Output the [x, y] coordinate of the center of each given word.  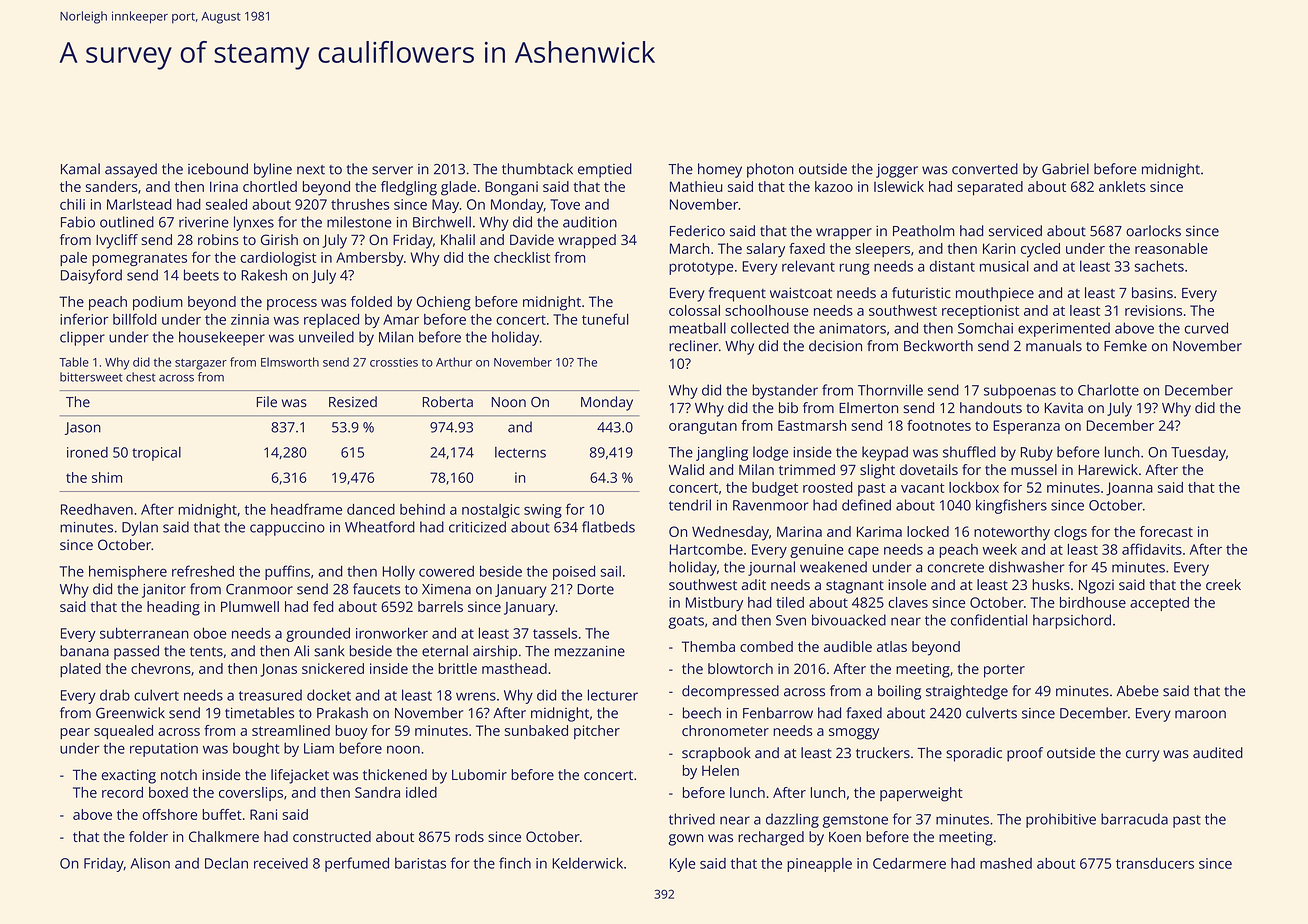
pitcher [597, 732]
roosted [828, 487]
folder [148, 836]
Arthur [454, 362]
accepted [1159, 604]
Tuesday [1198, 453]
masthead [514, 668]
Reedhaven [97, 509]
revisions [1153, 310]
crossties [394, 362]
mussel [1034, 469]
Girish [279, 239]
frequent [737, 294]
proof [1025, 754]
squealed [123, 732]
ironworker [392, 633]
